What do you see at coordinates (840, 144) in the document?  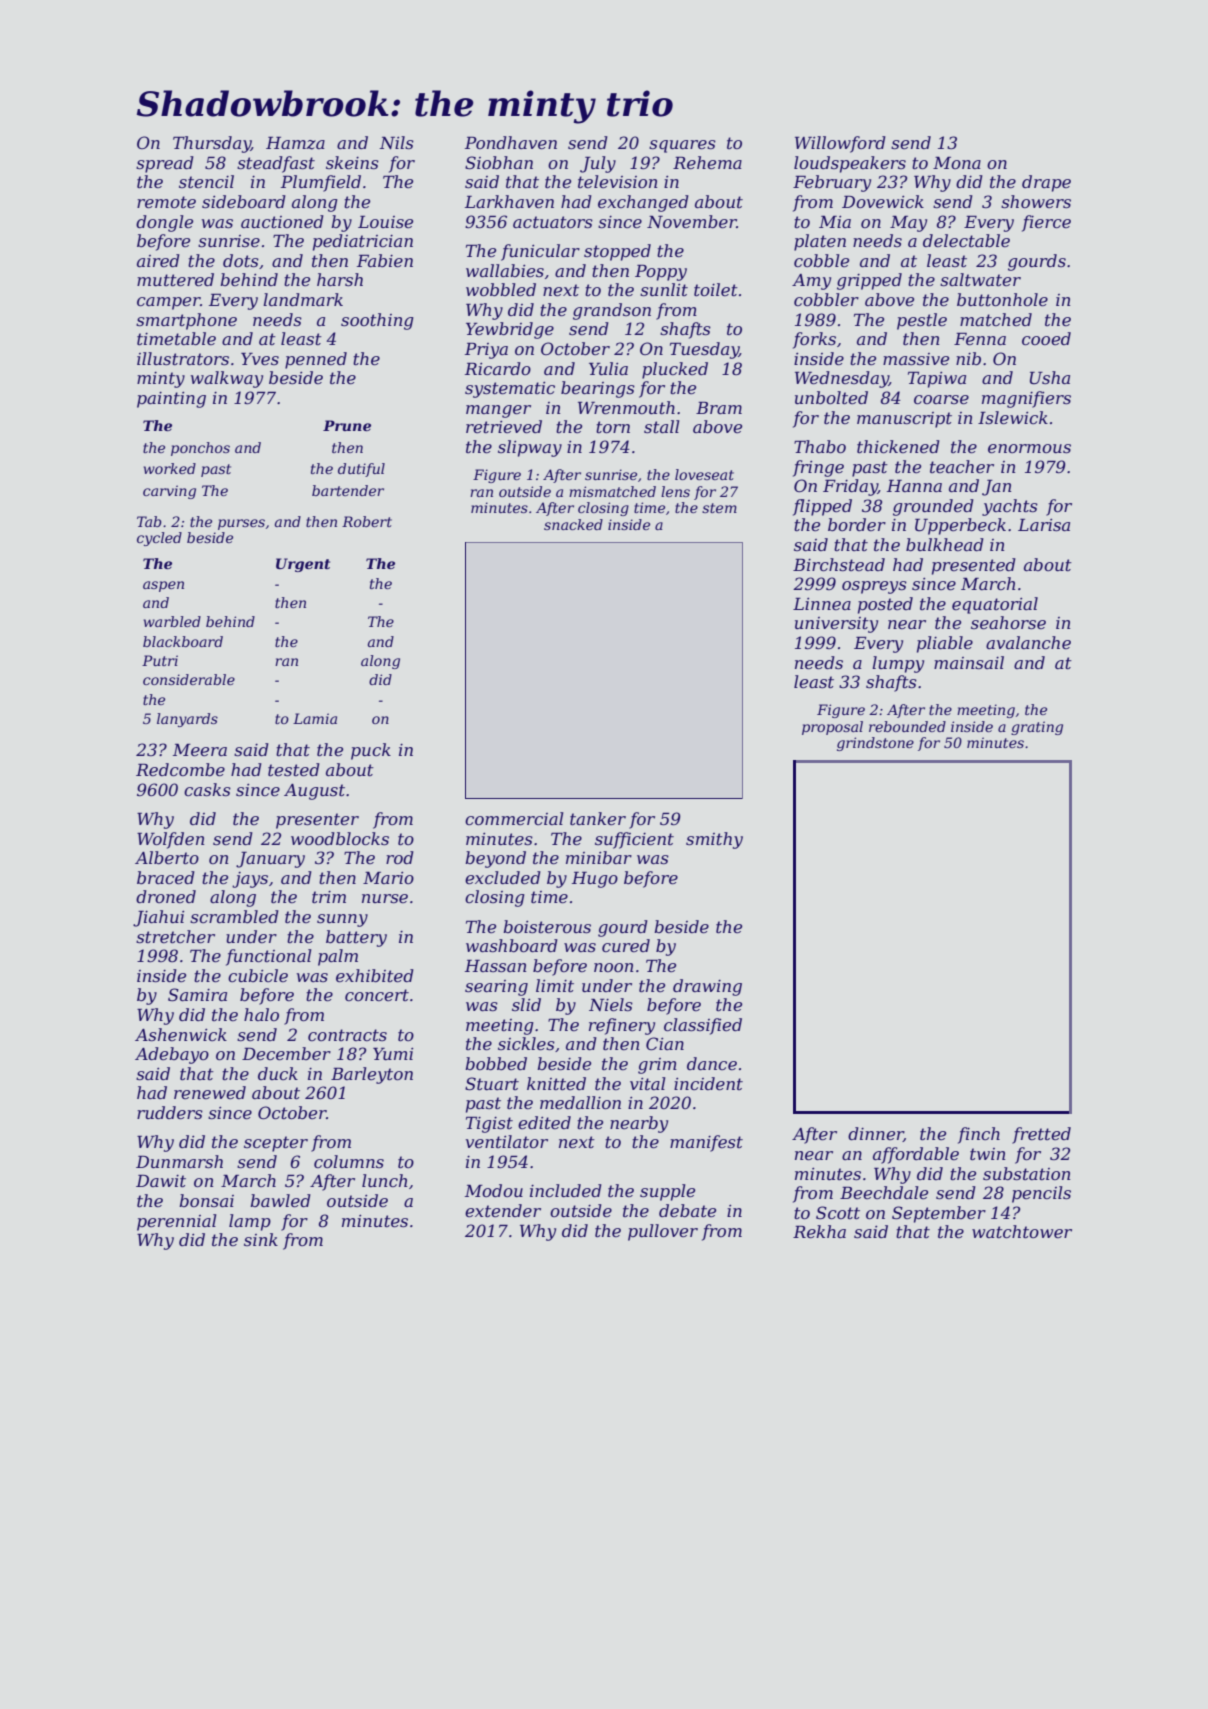 I see `Willowford` at bounding box center [840, 144].
